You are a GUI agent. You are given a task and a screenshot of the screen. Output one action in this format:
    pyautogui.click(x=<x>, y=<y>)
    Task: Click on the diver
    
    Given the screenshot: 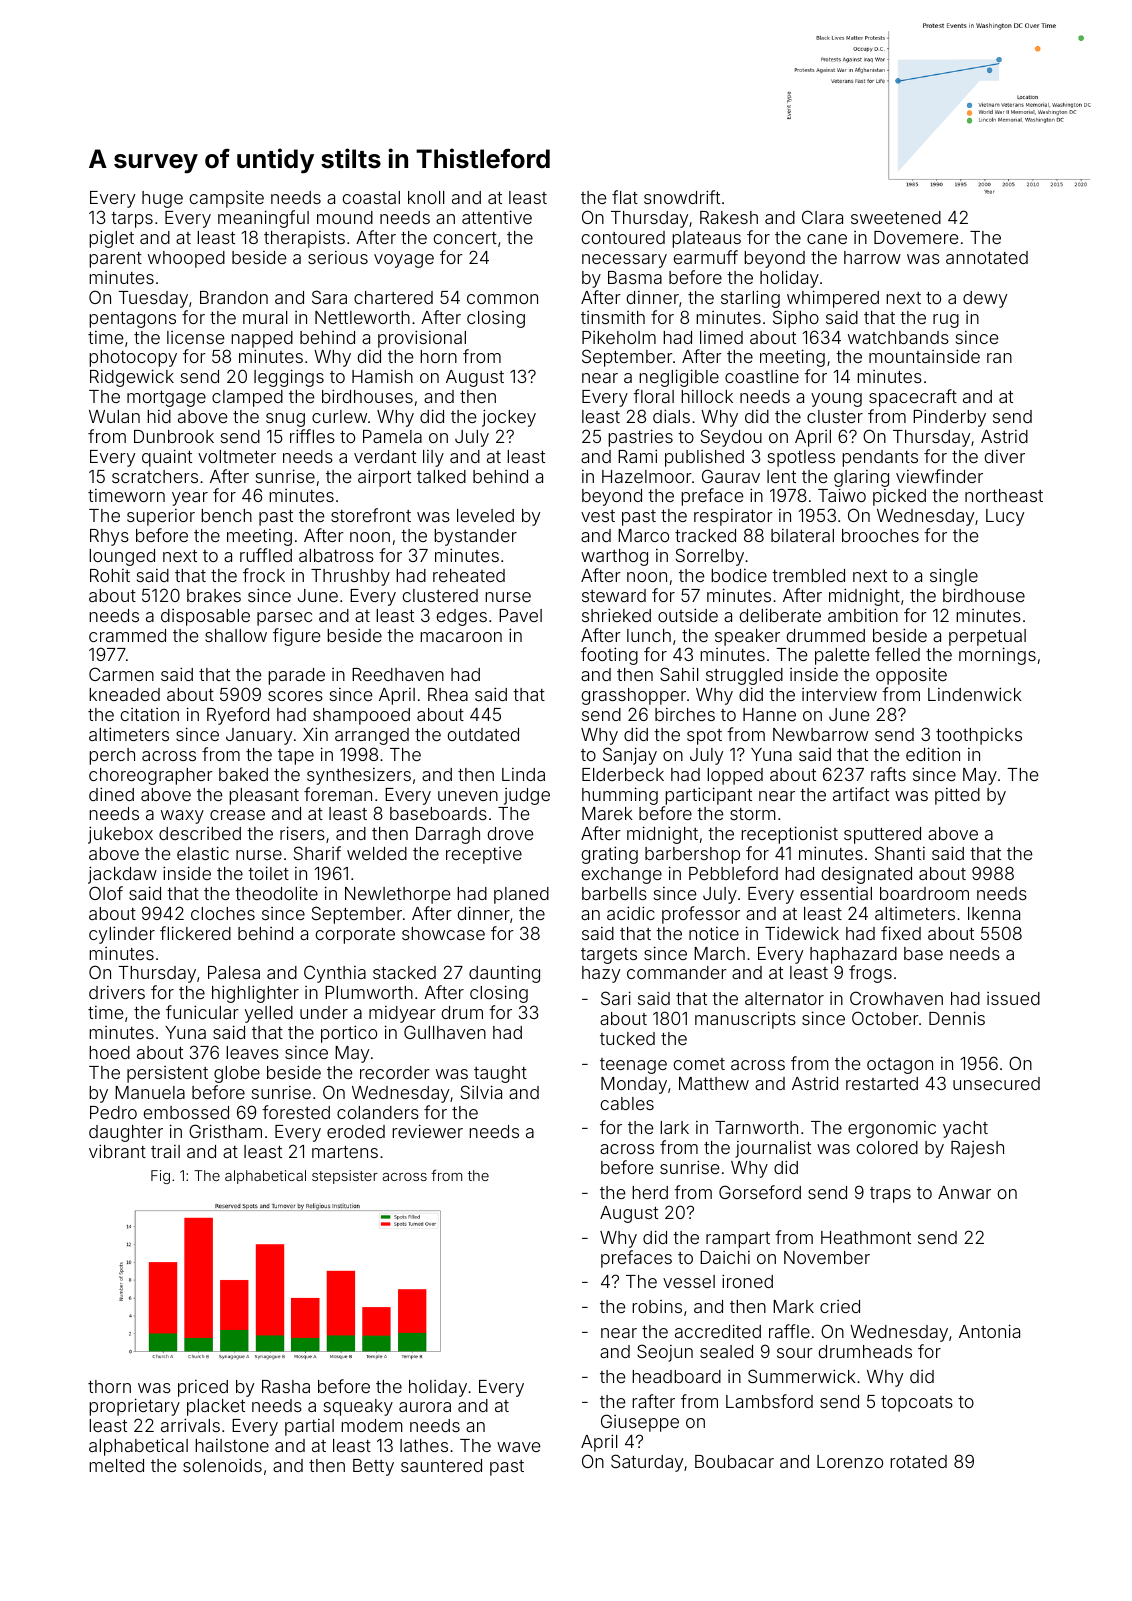 What is the action you would take?
    pyautogui.click(x=1005, y=456)
